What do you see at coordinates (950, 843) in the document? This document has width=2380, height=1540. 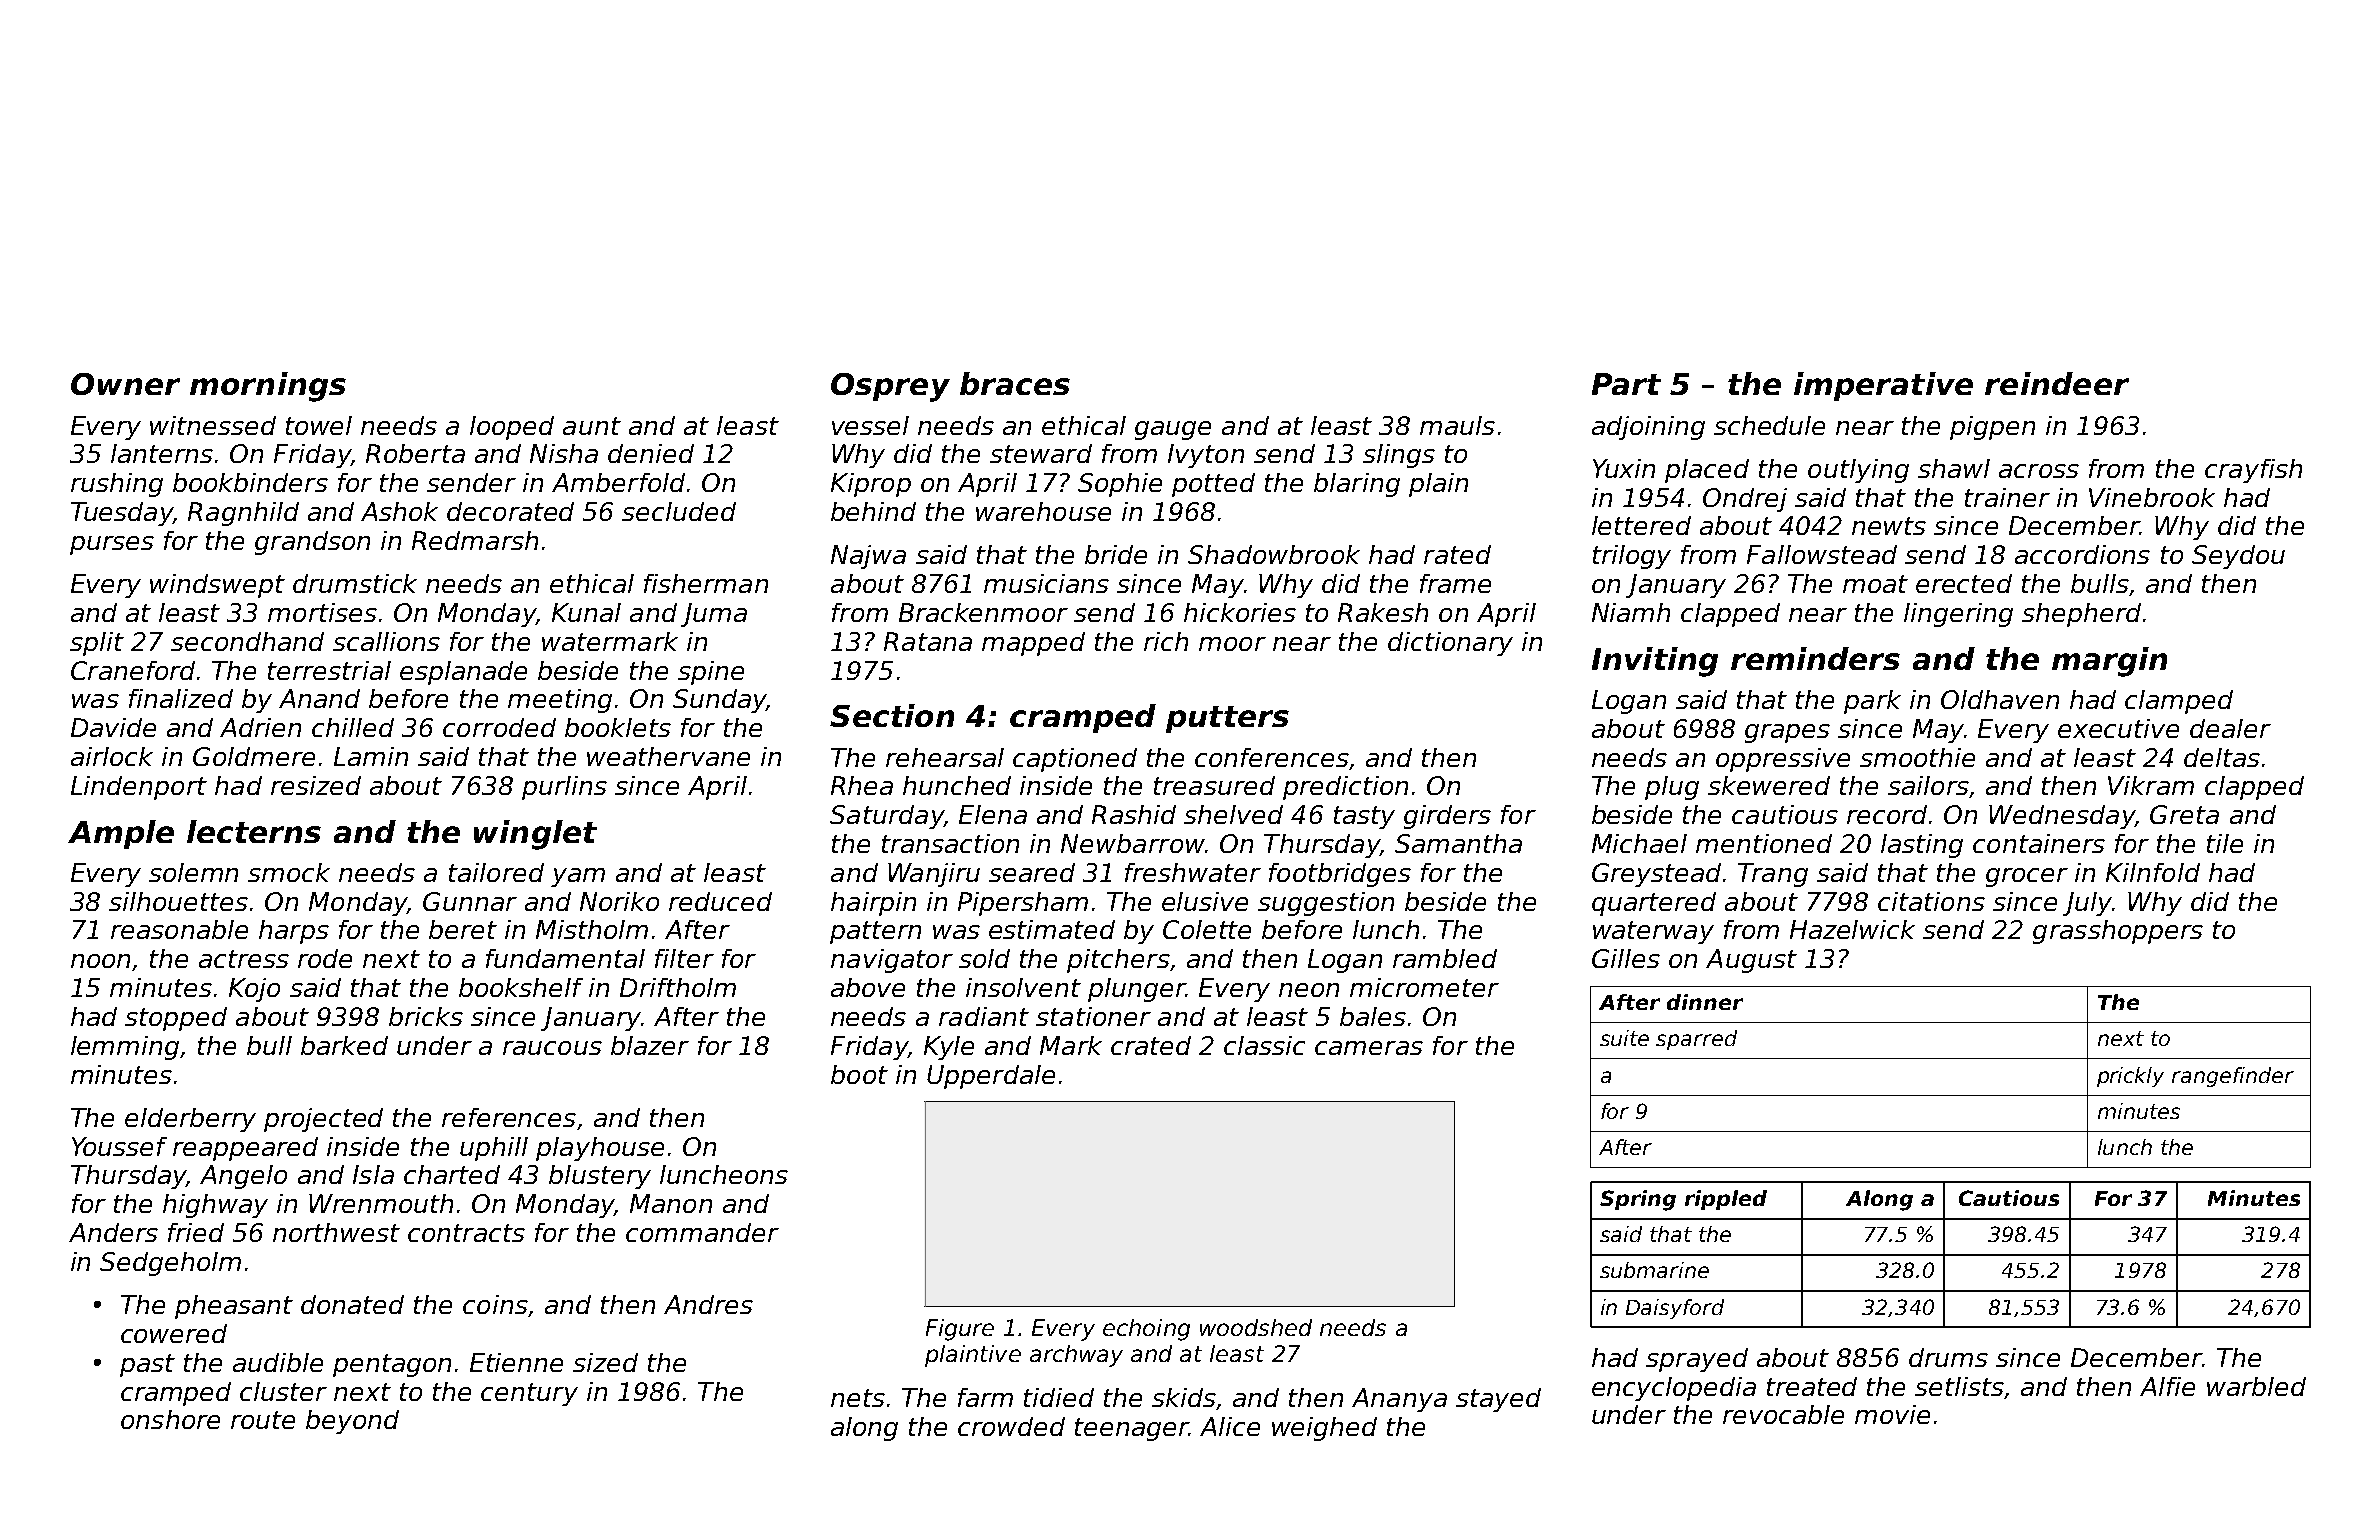 I see `transaction` at bounding box center [950, 843].
